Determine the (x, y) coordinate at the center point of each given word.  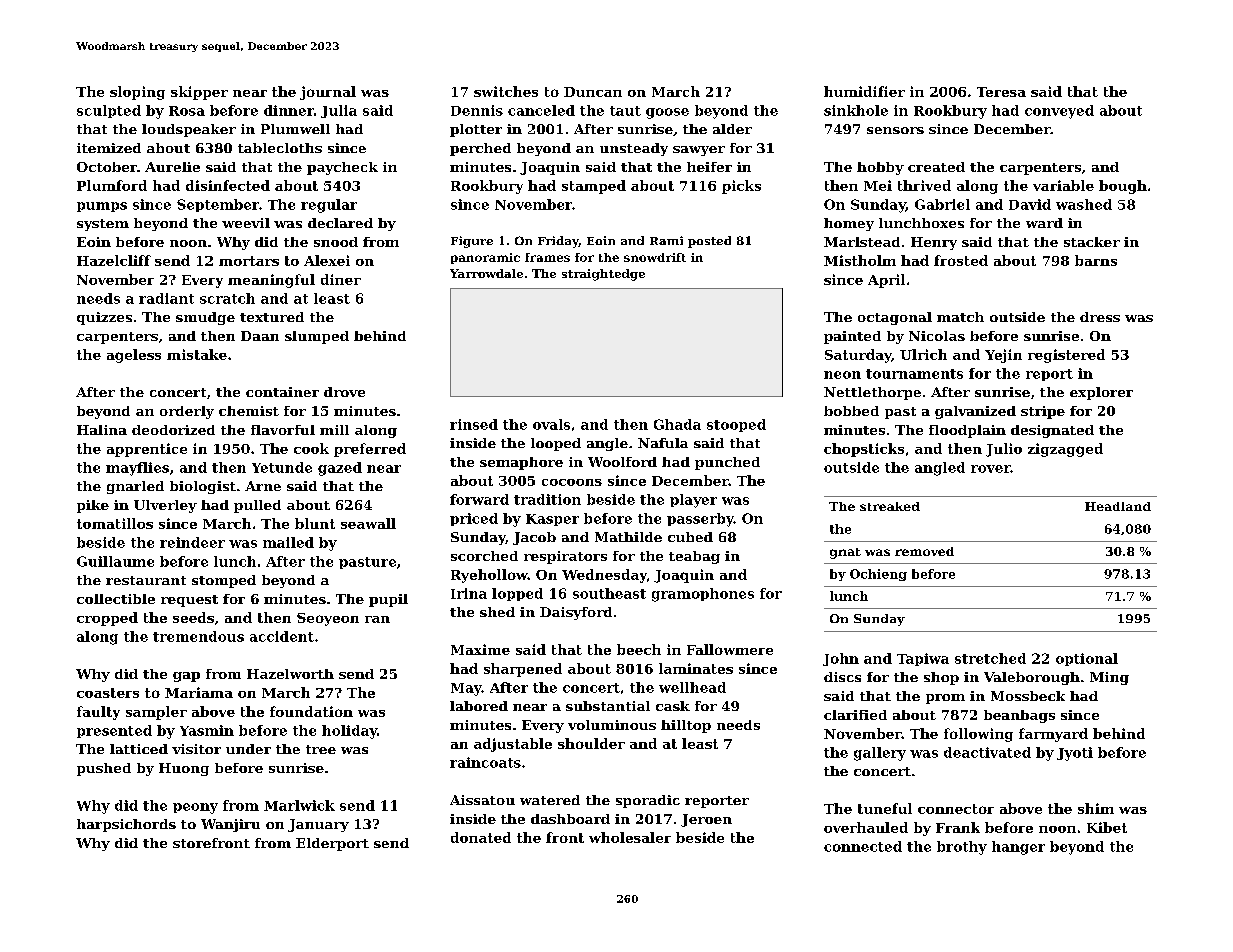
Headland (1118, 506)
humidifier (864, 91)
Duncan (593, 92)
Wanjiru (230, 825)
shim (1096, 808)
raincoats (485, 762)
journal (328, 93)
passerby (700, 520)
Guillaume (115, 561)
